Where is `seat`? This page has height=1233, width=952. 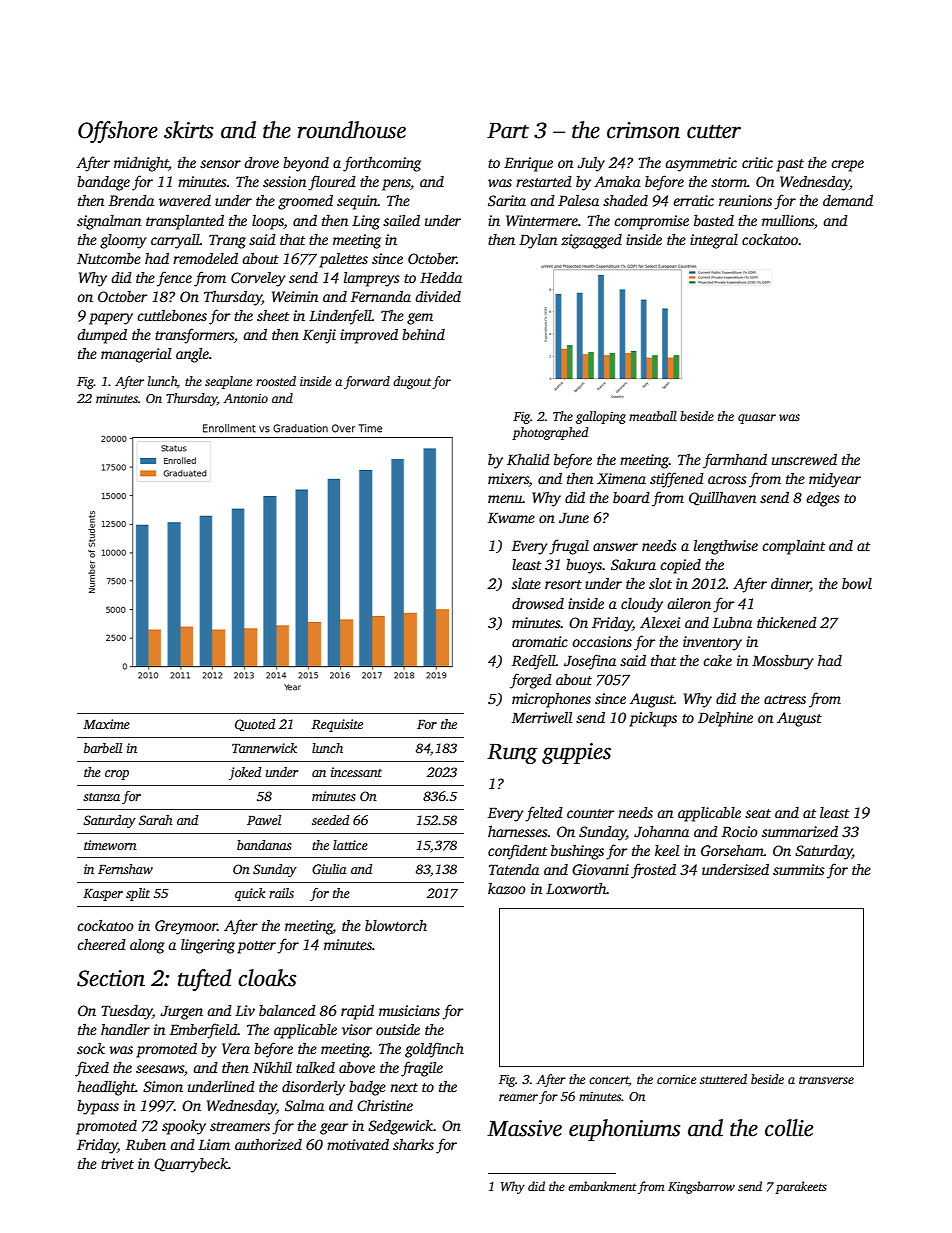
seat is located at coordinates (758, 813).
